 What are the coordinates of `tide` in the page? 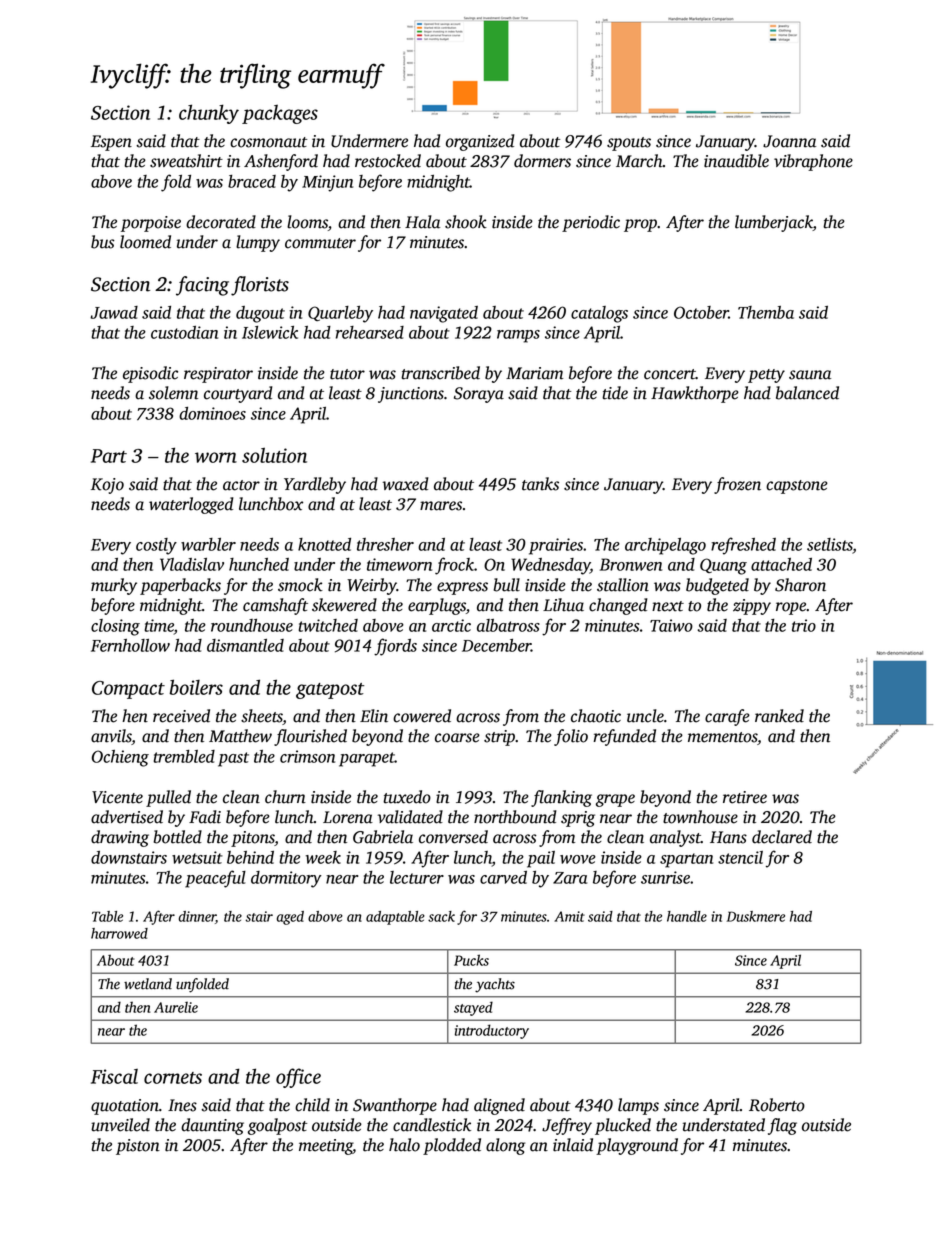 It's located at (615, 393).
